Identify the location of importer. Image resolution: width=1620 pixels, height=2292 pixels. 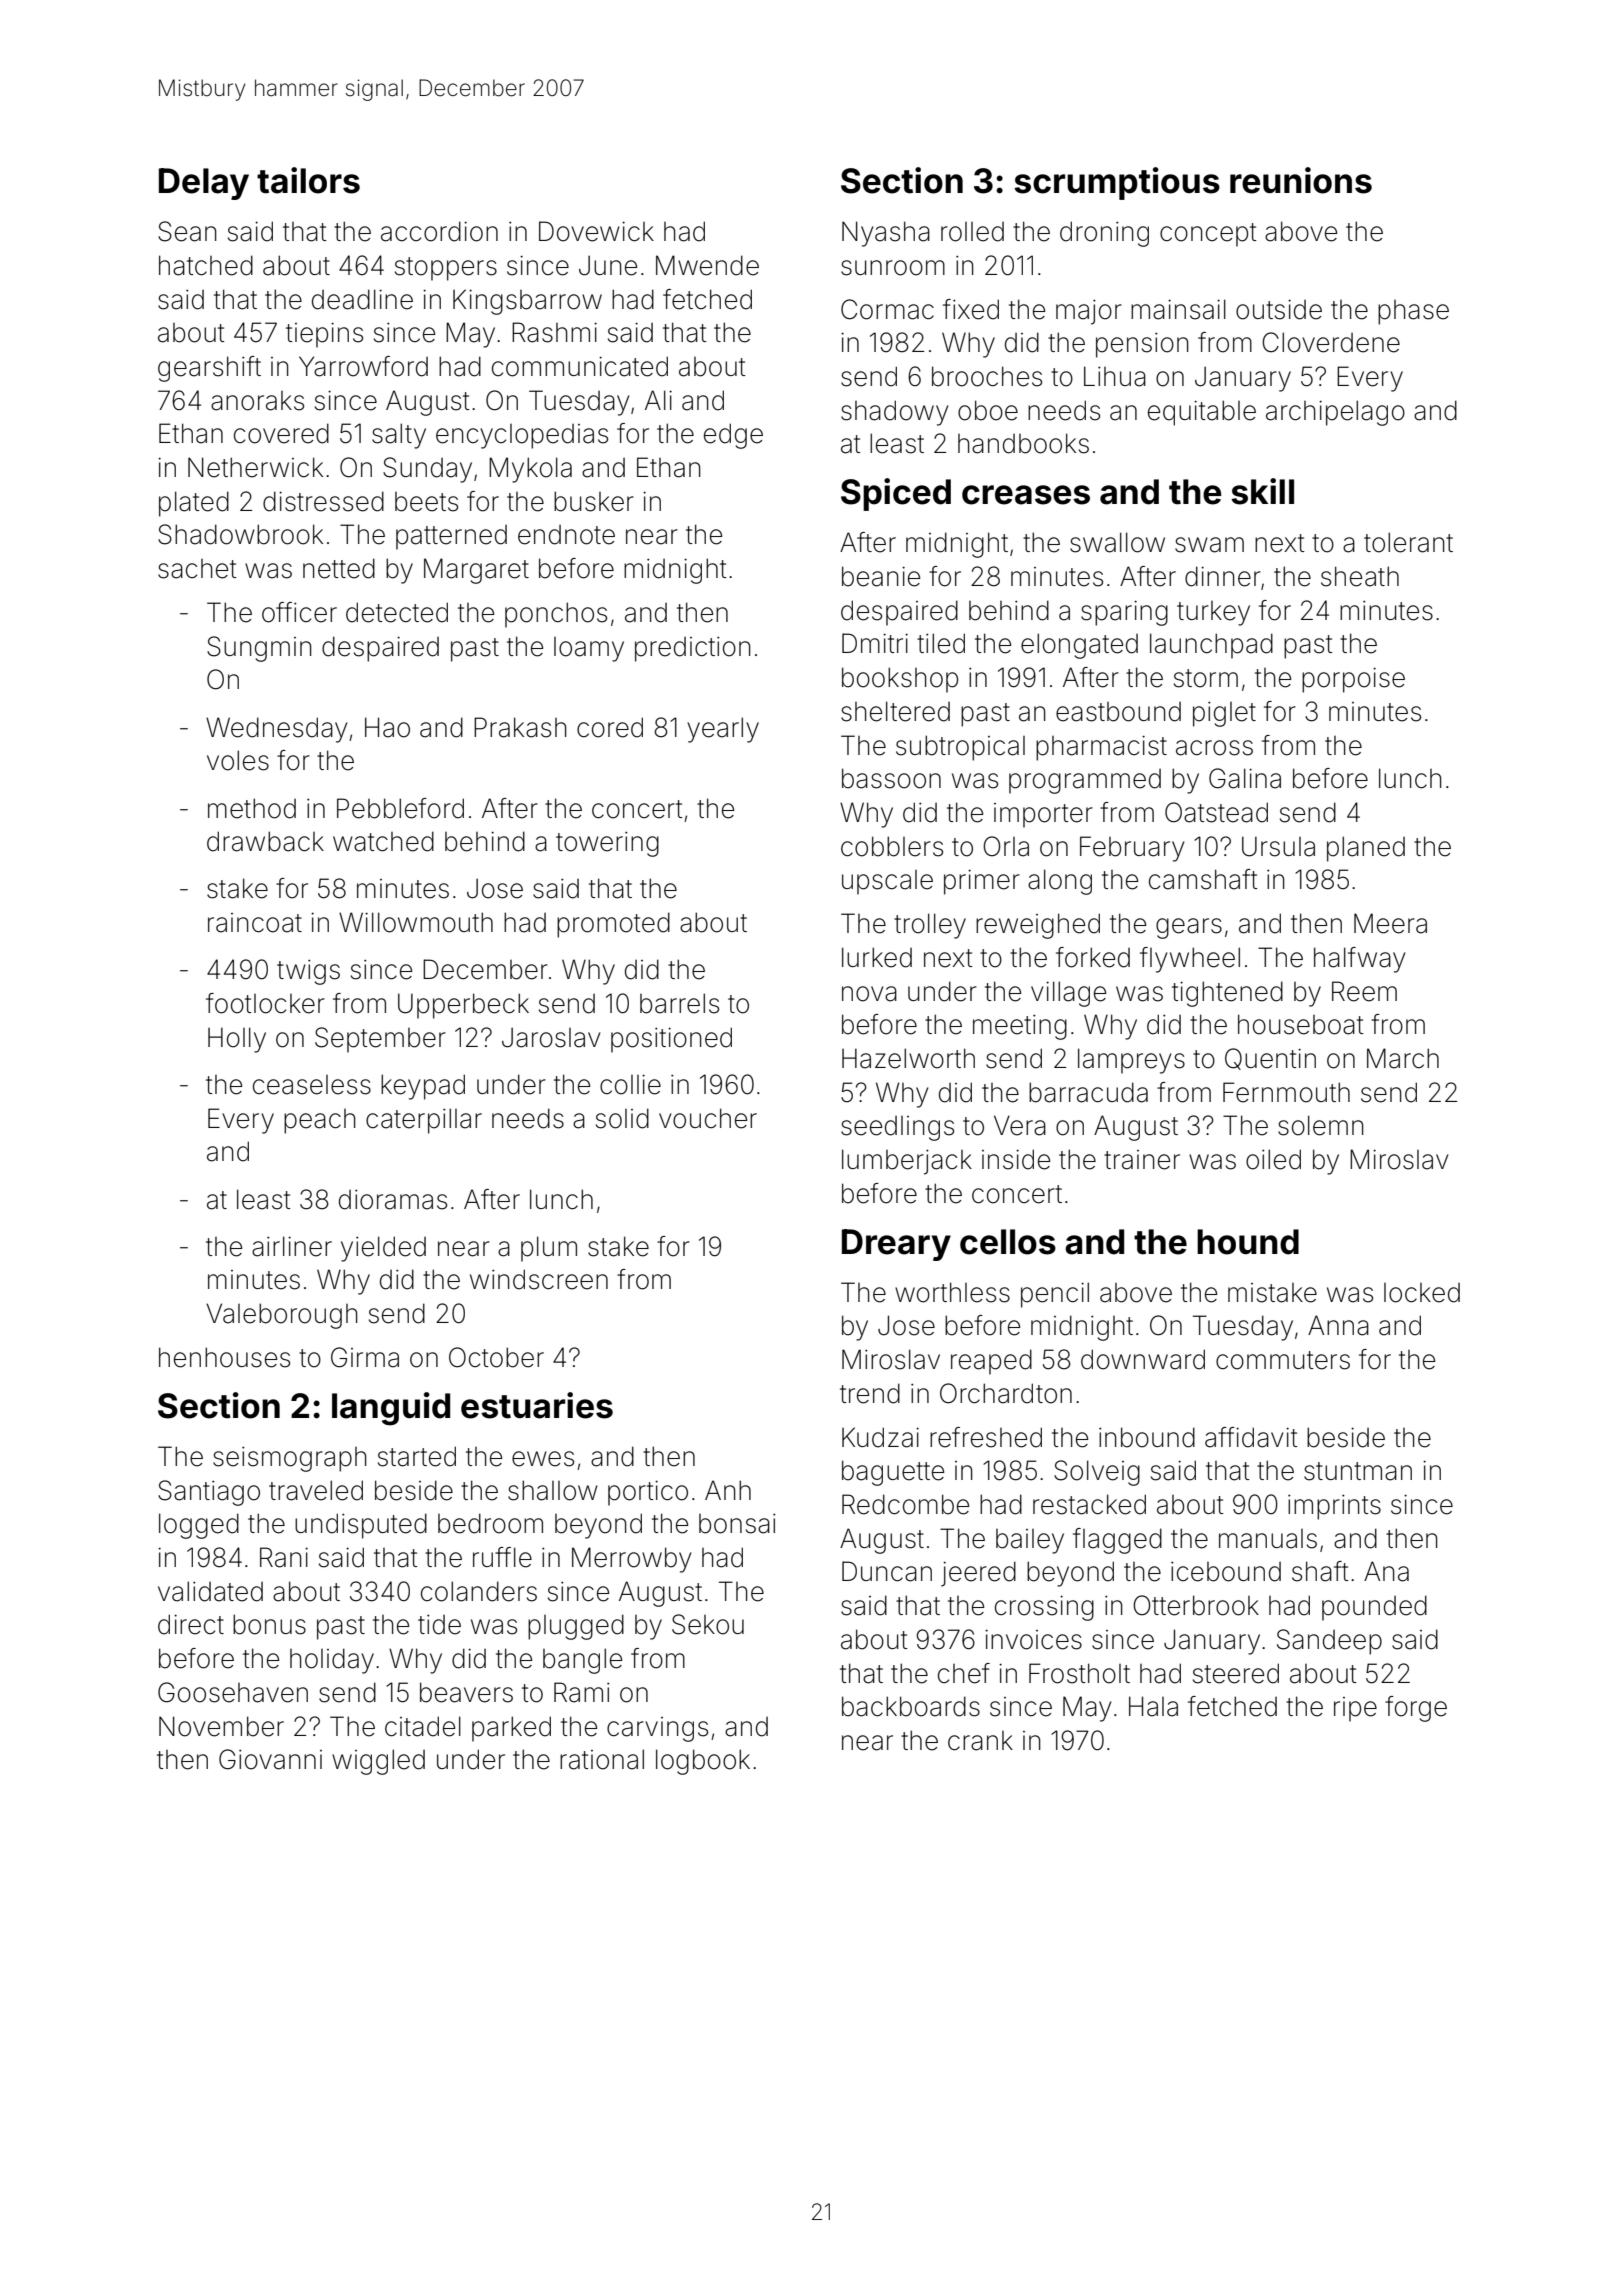
(1043, 815).
